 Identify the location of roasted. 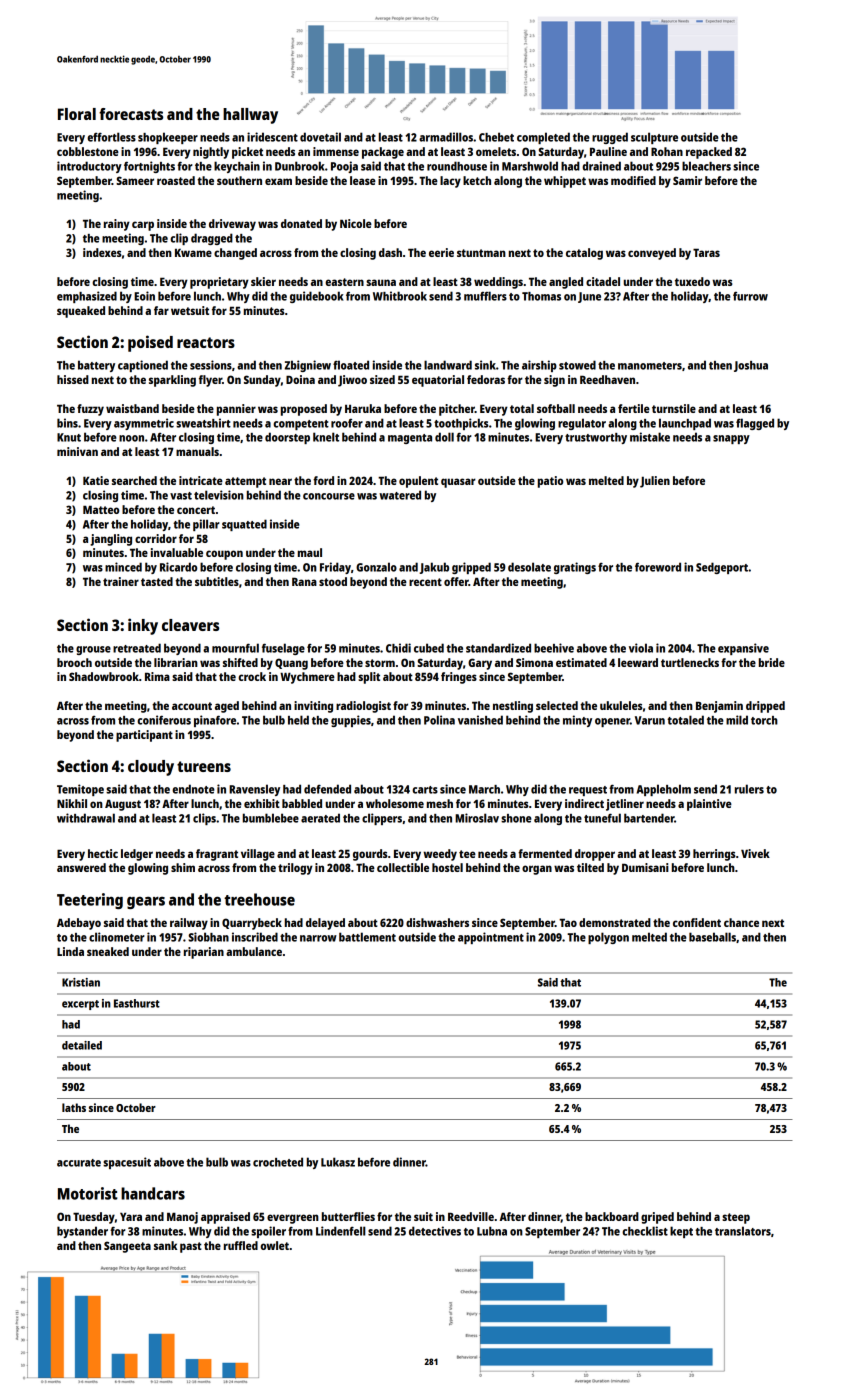
(176, 180).
